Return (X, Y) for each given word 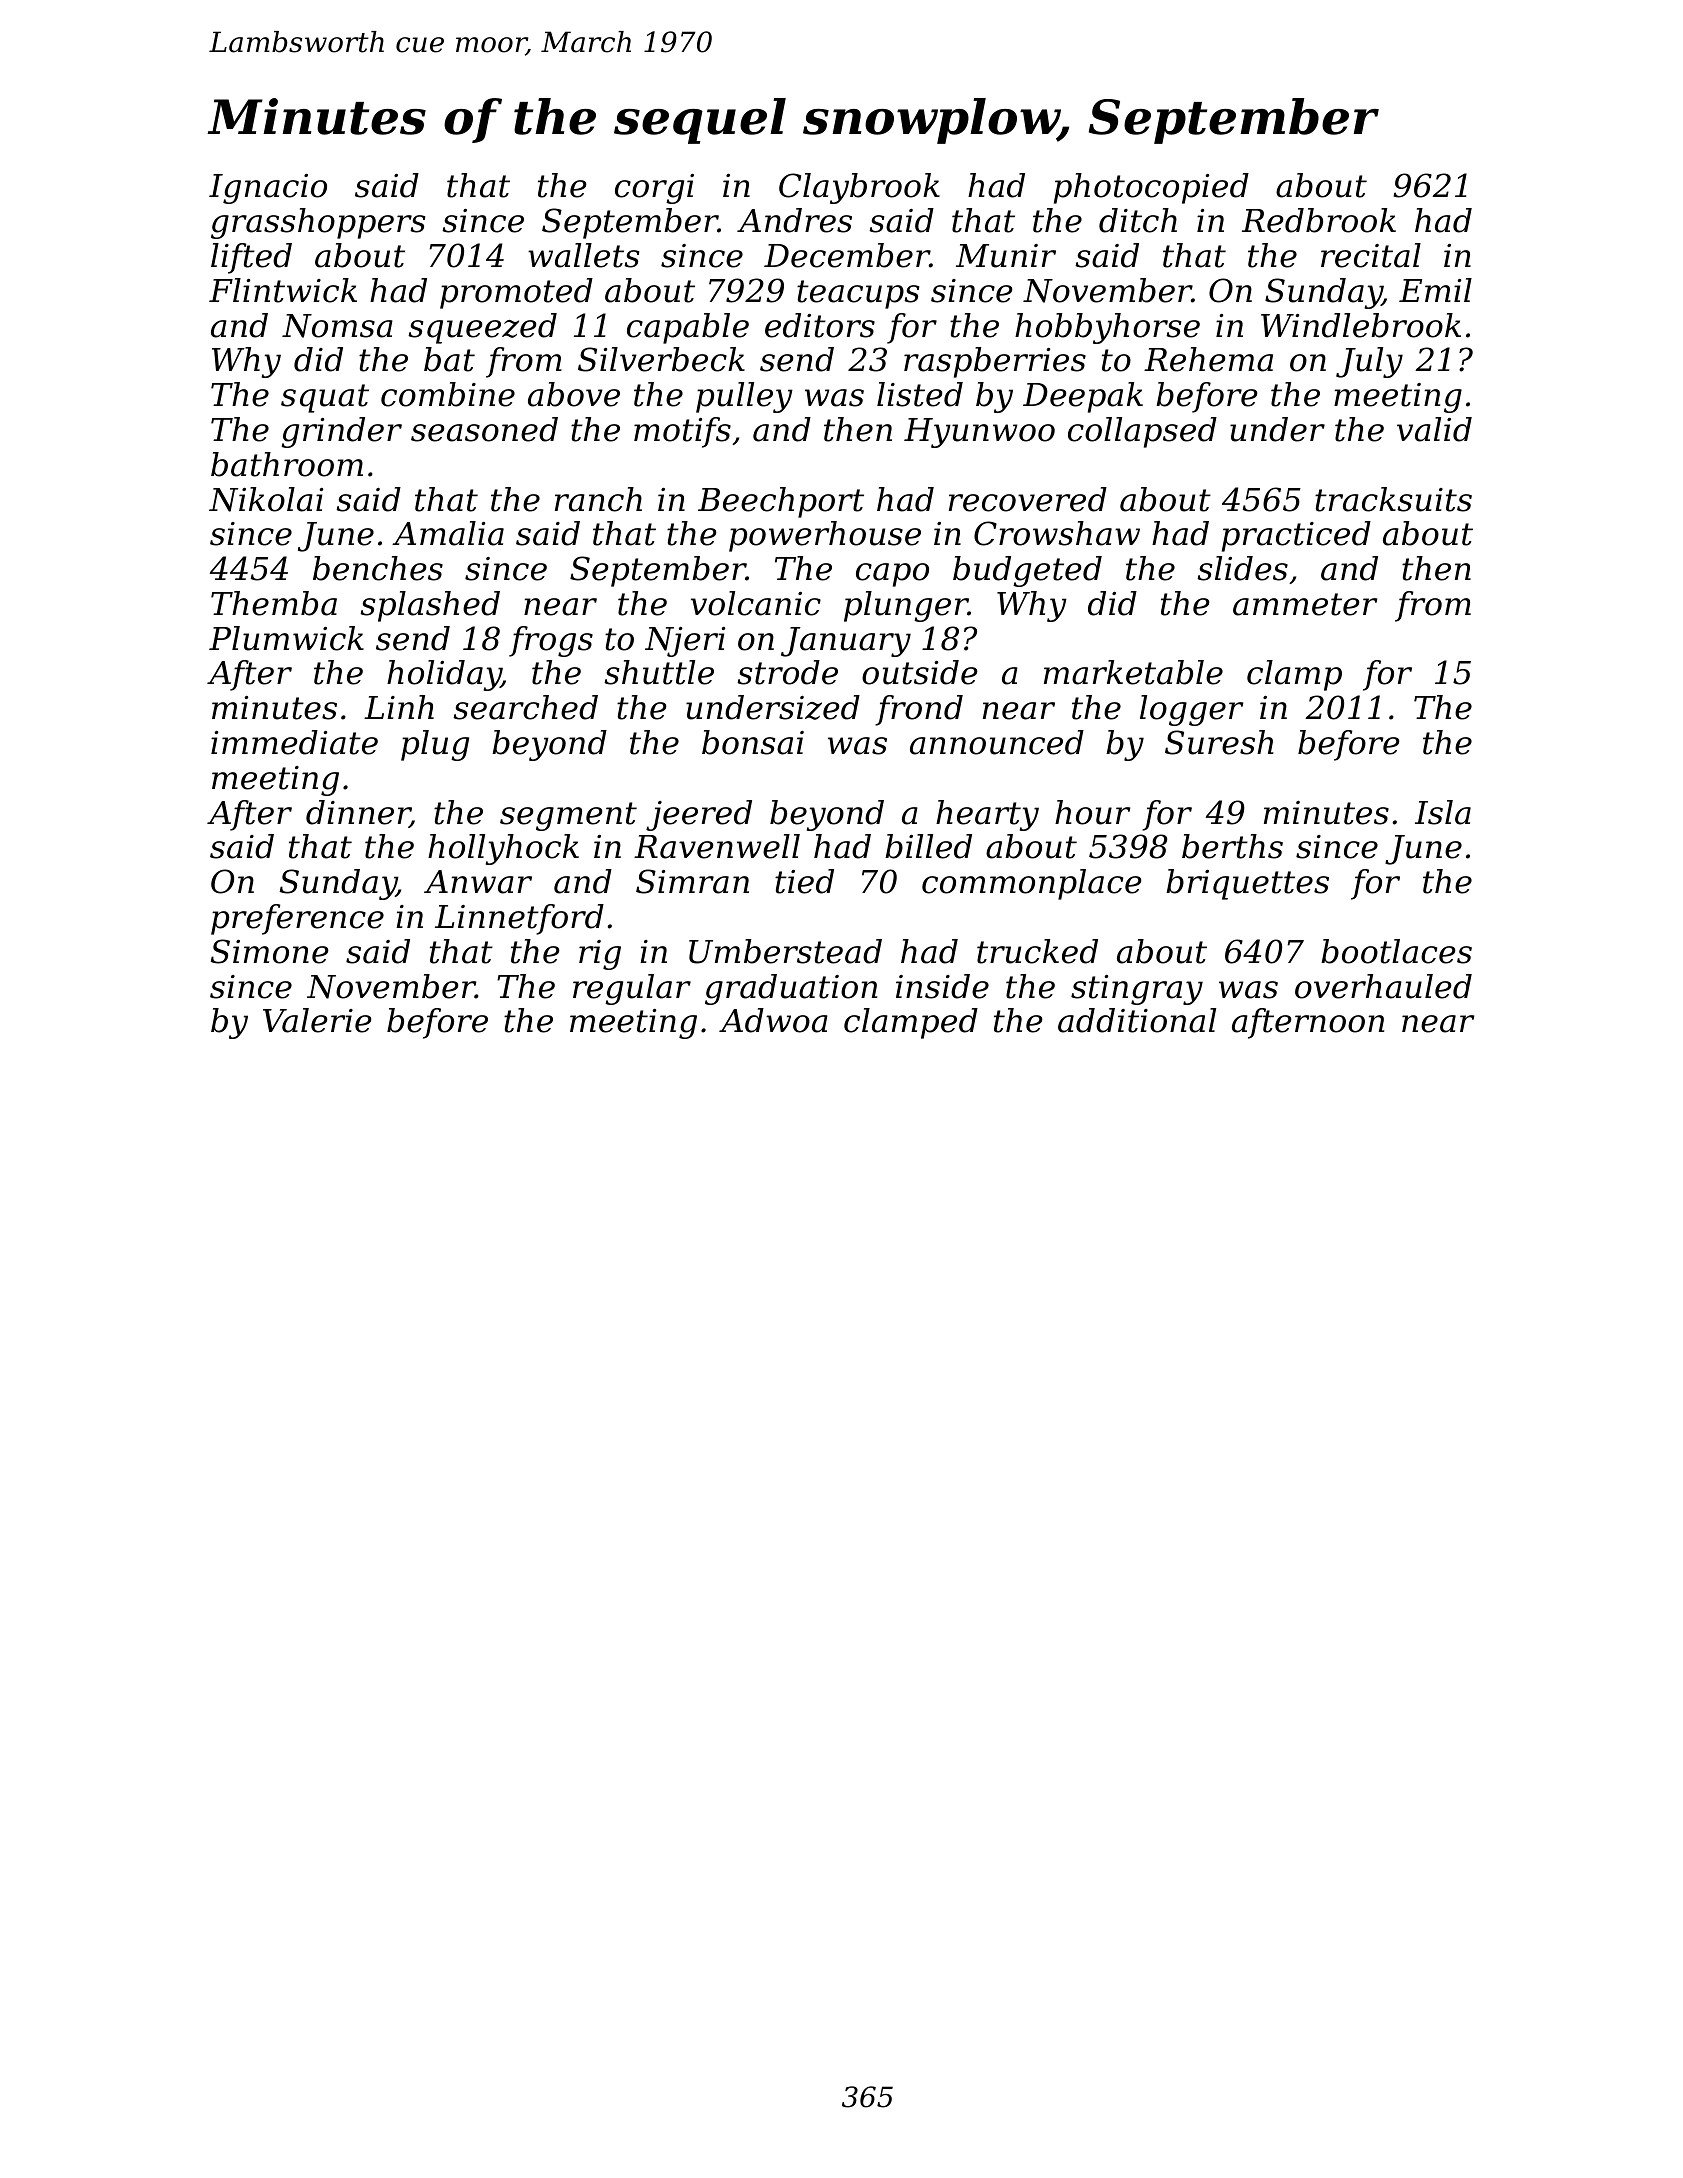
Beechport (781, 502)
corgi (654, 189)
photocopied (1151, 188)
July (1369, 362)
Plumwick (286, 638)
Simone (269, 951)
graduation (791, 989)
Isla (1443, 812)
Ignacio (268, 189)
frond (919, 710)
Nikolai (266, 499)
